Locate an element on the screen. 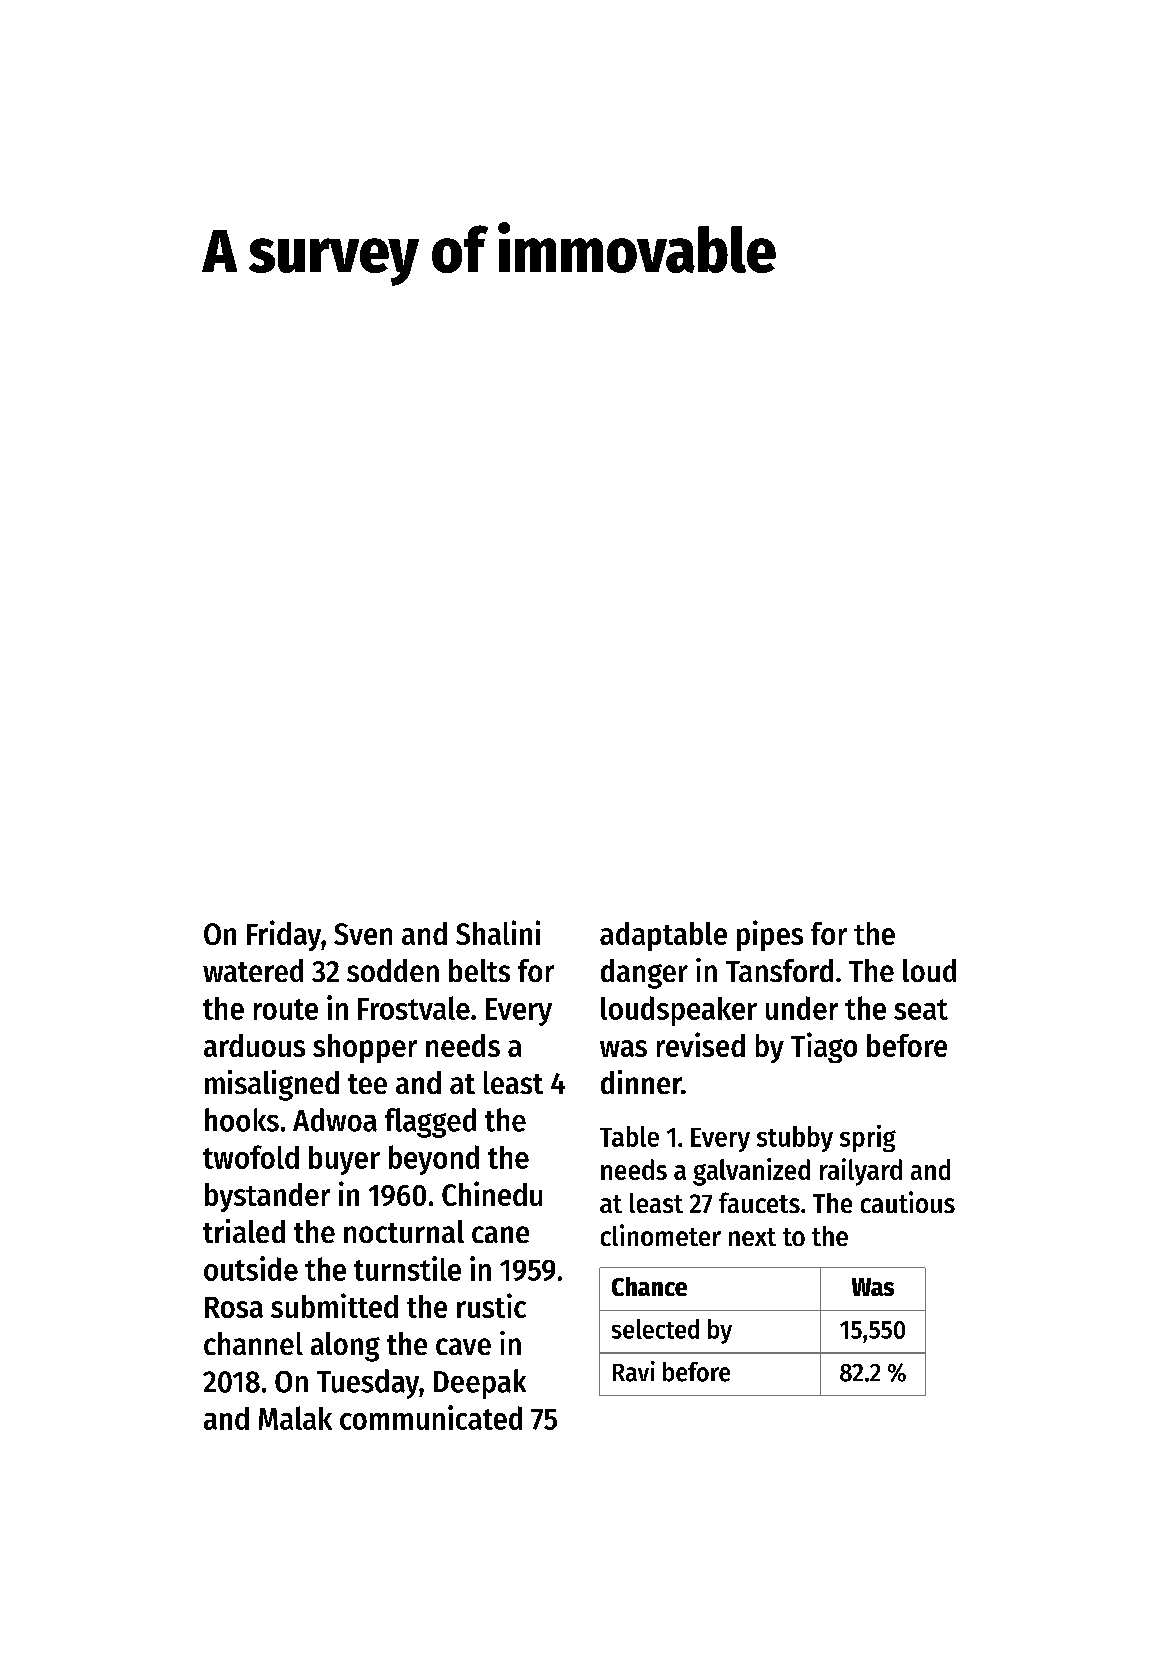  Shalini is located at coordinates (498, 932).
